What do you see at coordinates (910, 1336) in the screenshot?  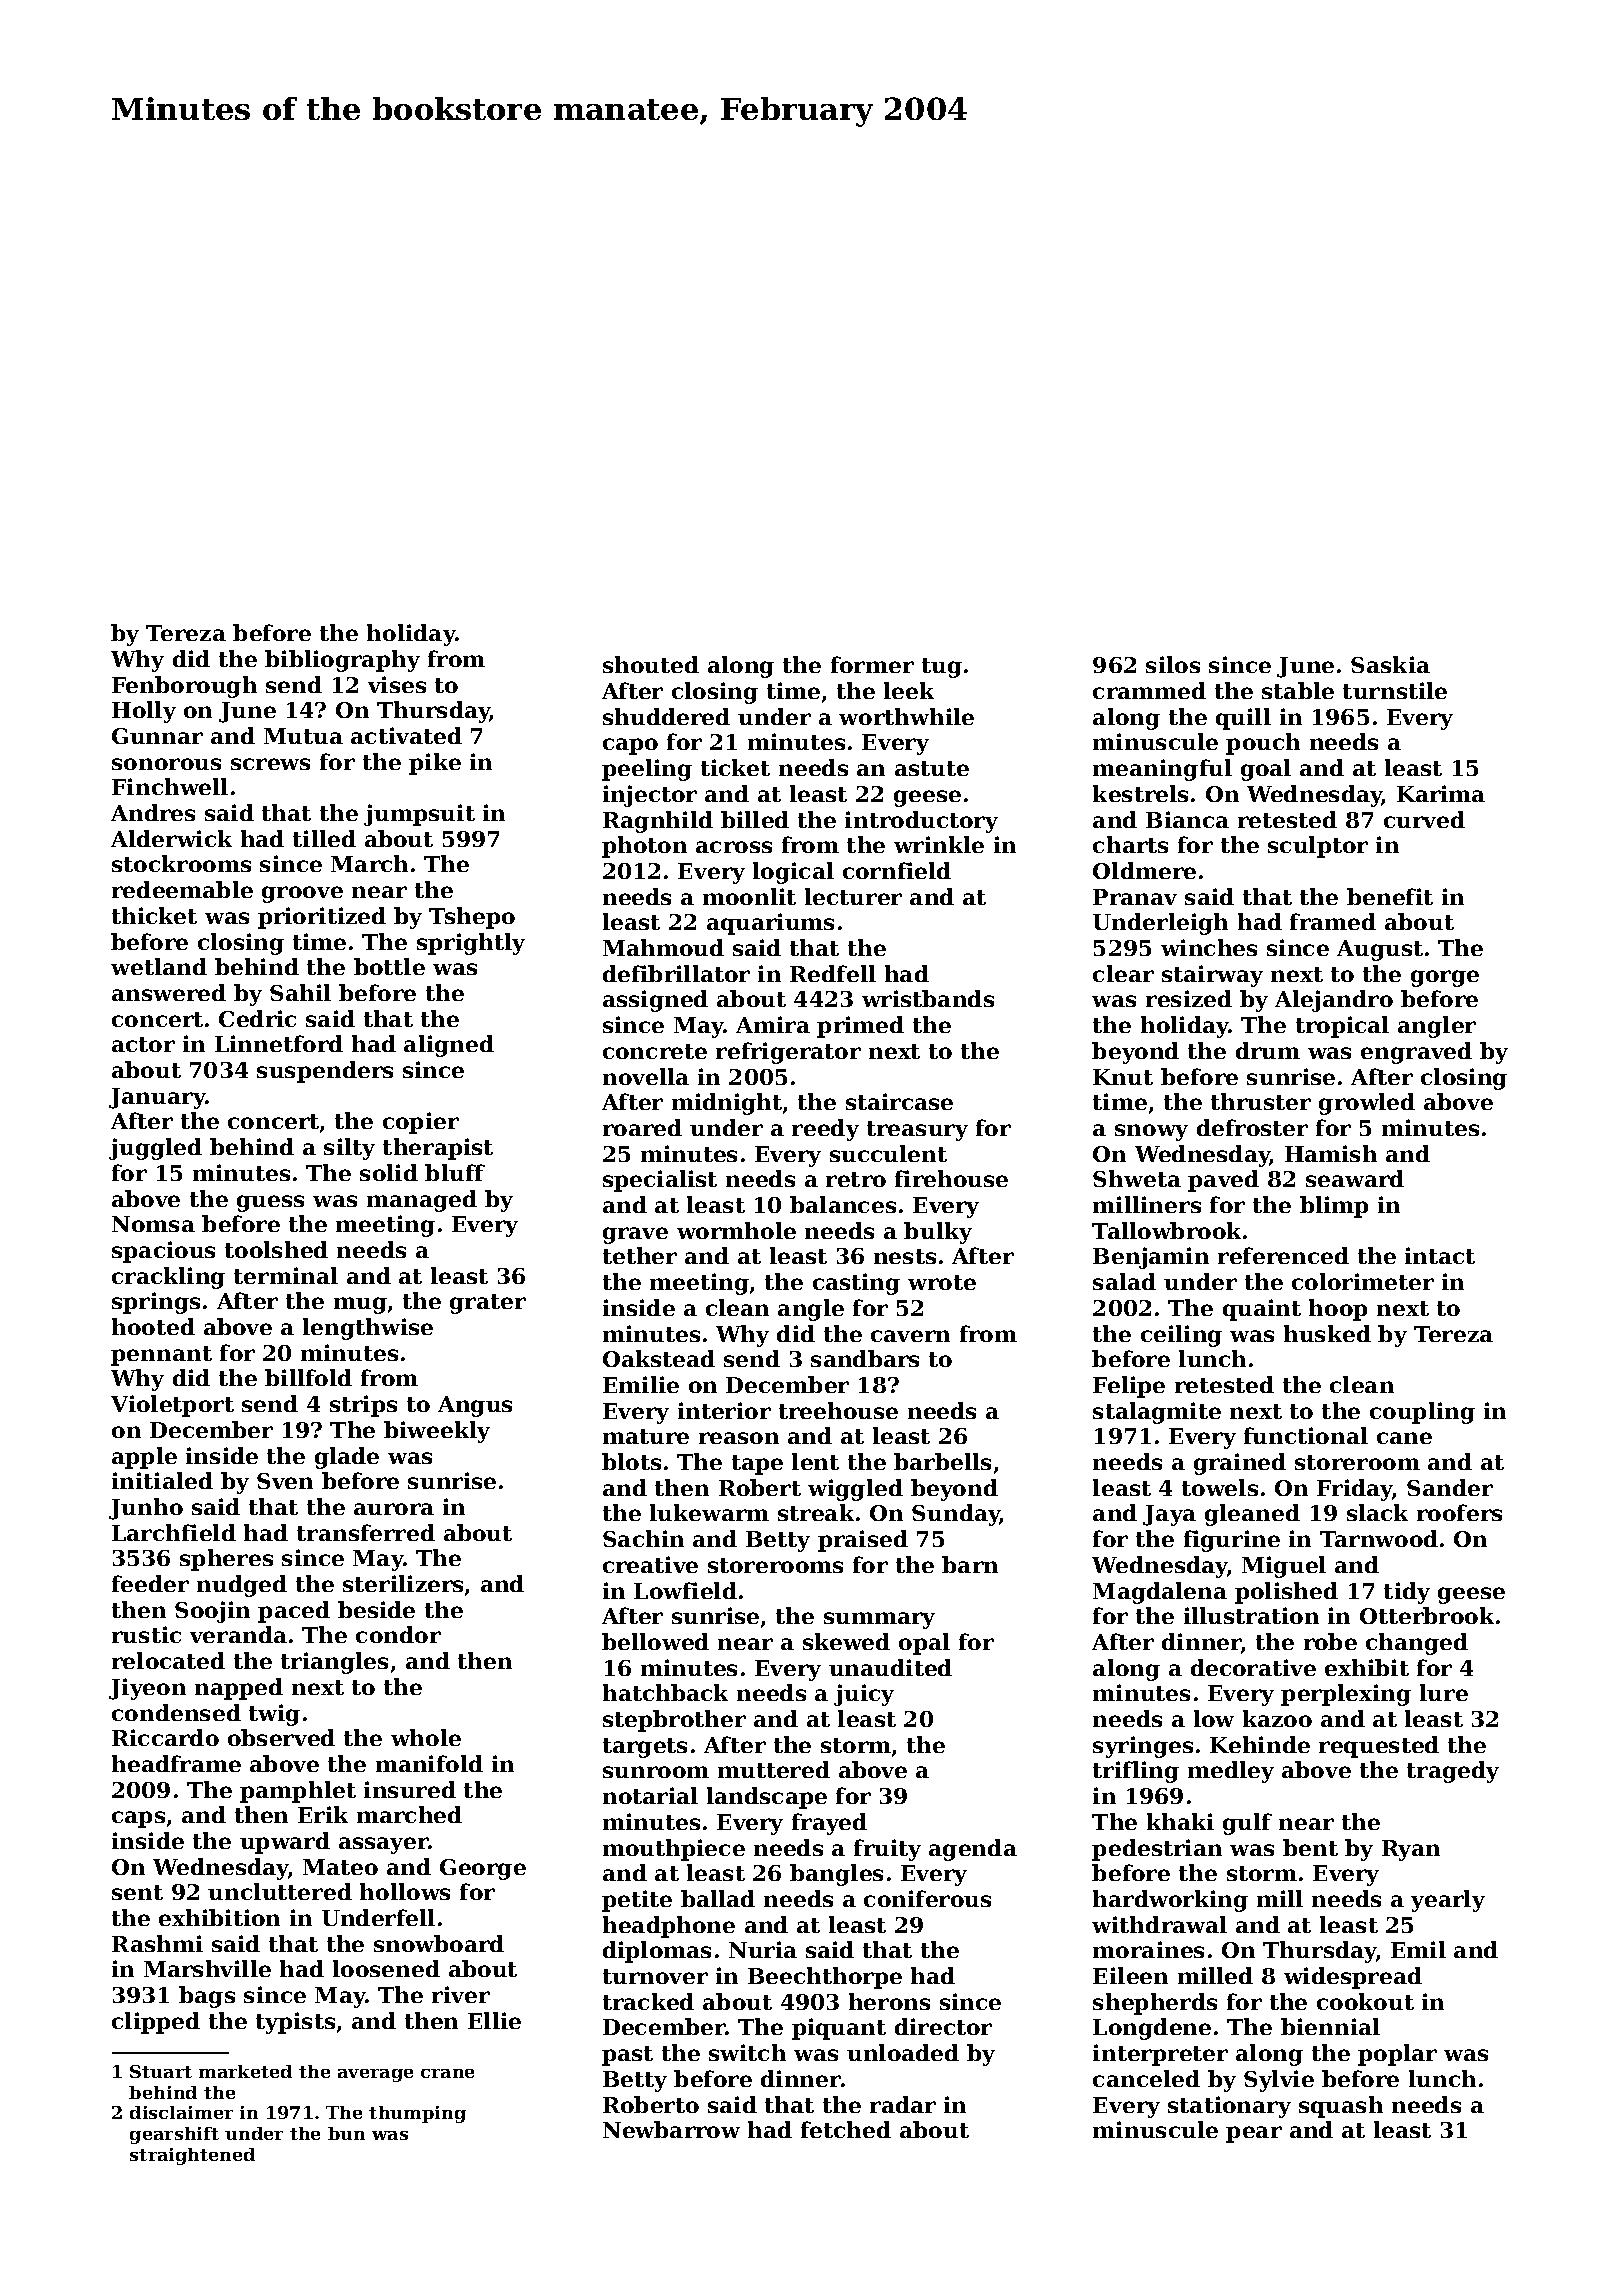 I see `cavern` at bounding box center [910, 1336].
